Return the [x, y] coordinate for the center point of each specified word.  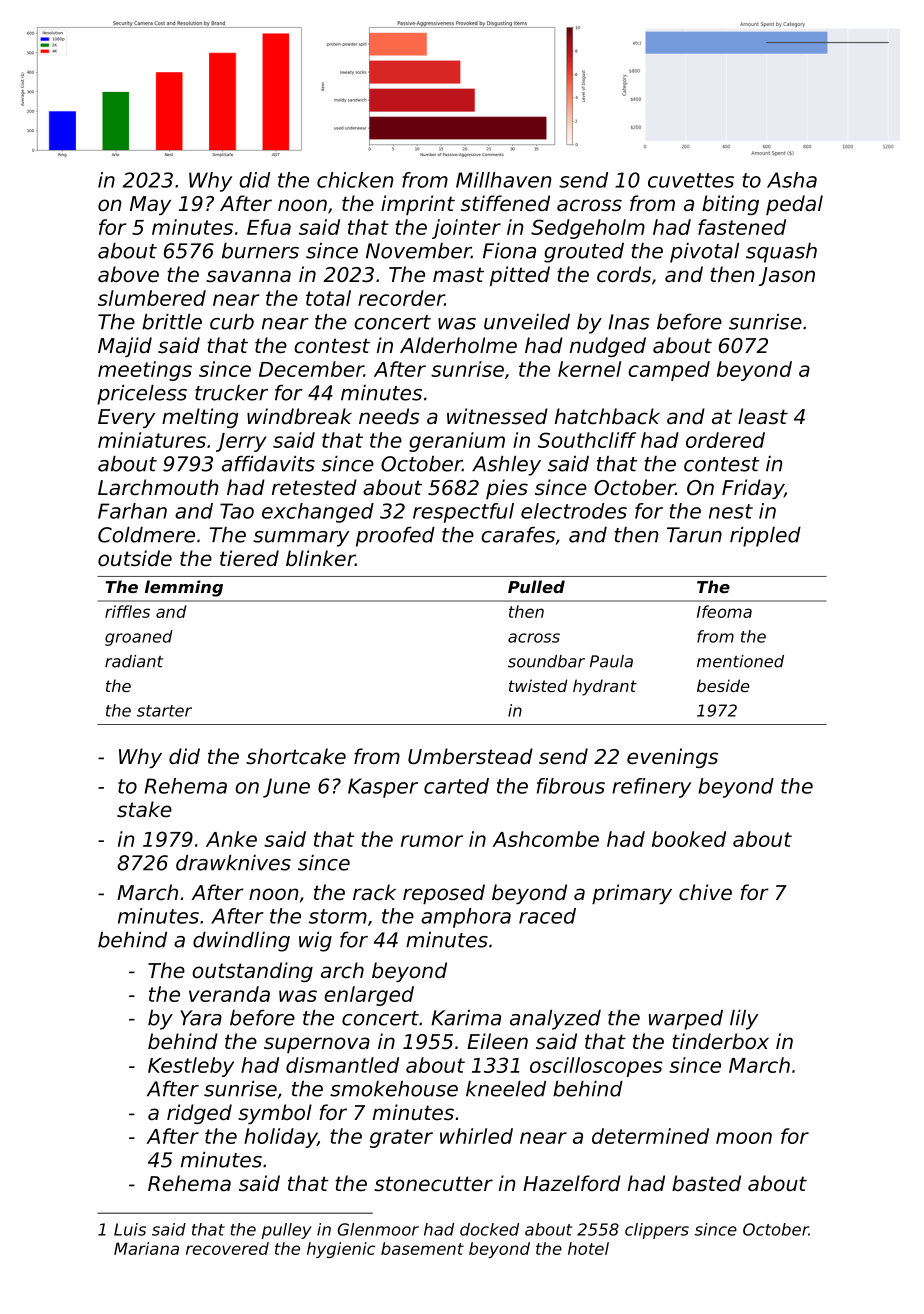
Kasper [383, 788]
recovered [227, 1248]
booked [689, 839]
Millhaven [504, 180]
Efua [269, 227]
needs [389, 416]
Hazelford [572, 1183]
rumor [432, 841]
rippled [765, 537]
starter [164, 711]
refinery [651, 788]
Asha [792, 180]
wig [315, 942]
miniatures [152, 440]
